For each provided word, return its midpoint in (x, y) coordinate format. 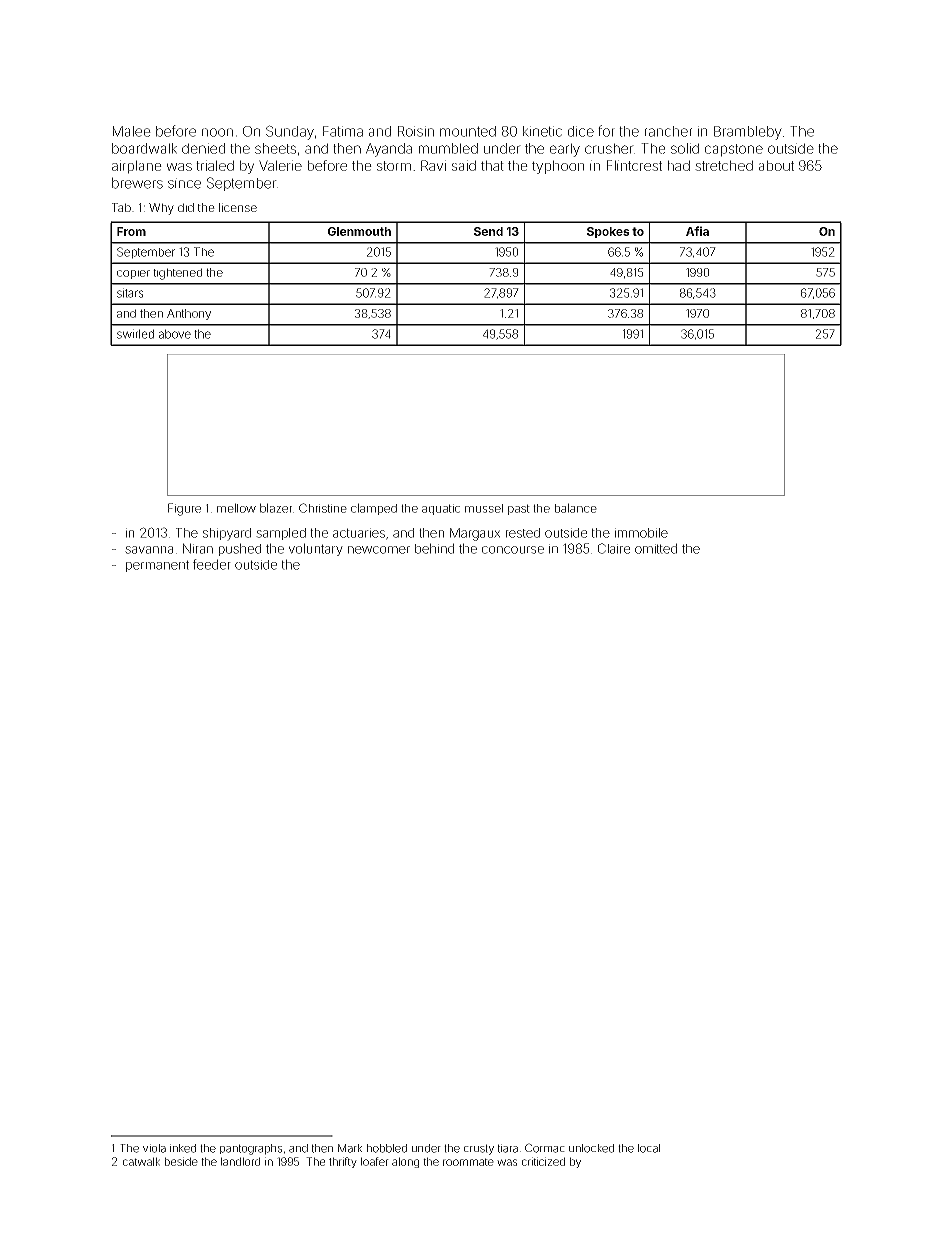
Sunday (290, 132)
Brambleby (748, 133)
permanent (157, 566)
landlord (240, 1161)
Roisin (416, 131)
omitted (656, 548)
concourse (513, 550)
